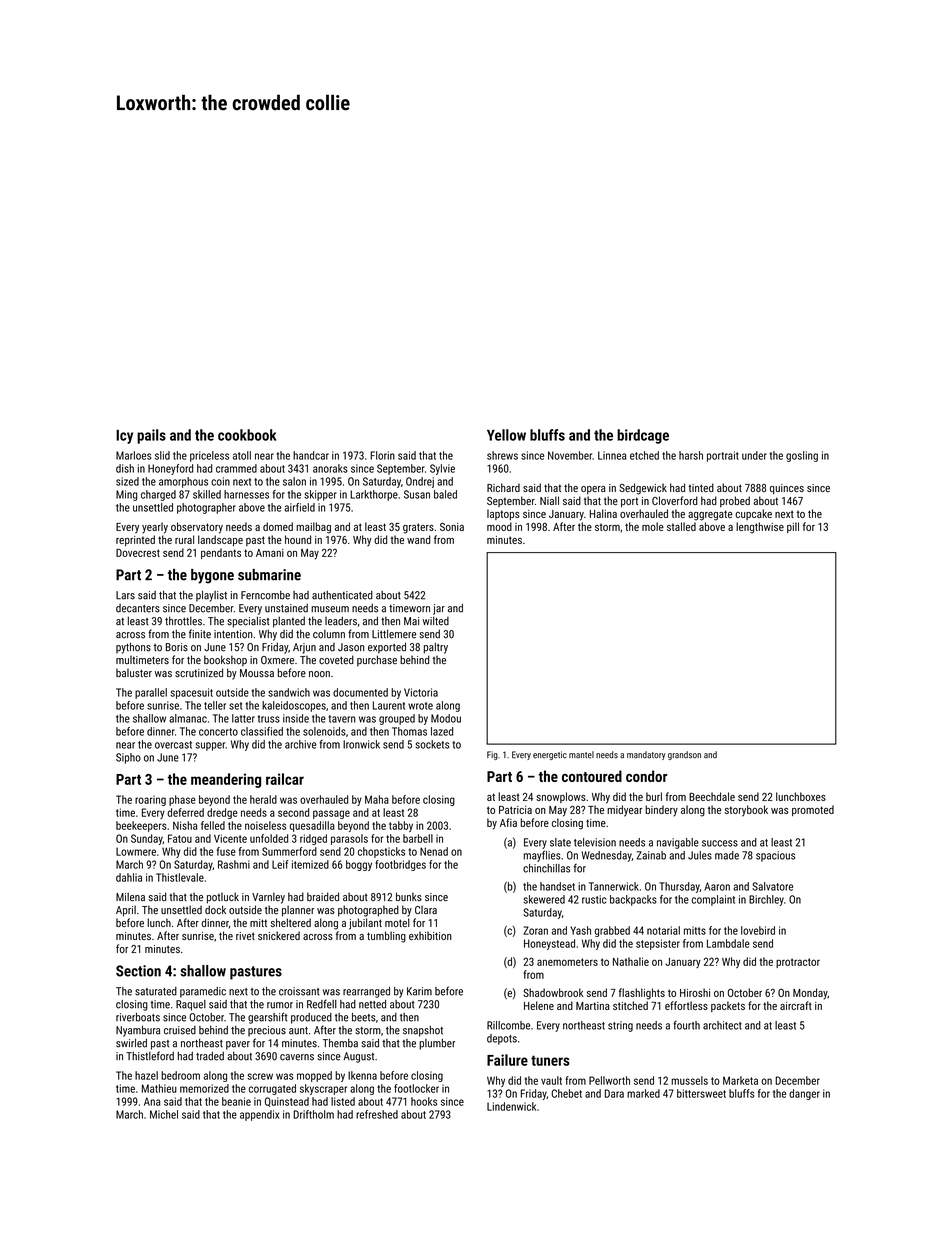 The width and height of the screenshot is (952, 1233). I want to click on flashlights, so click(642, 994).
